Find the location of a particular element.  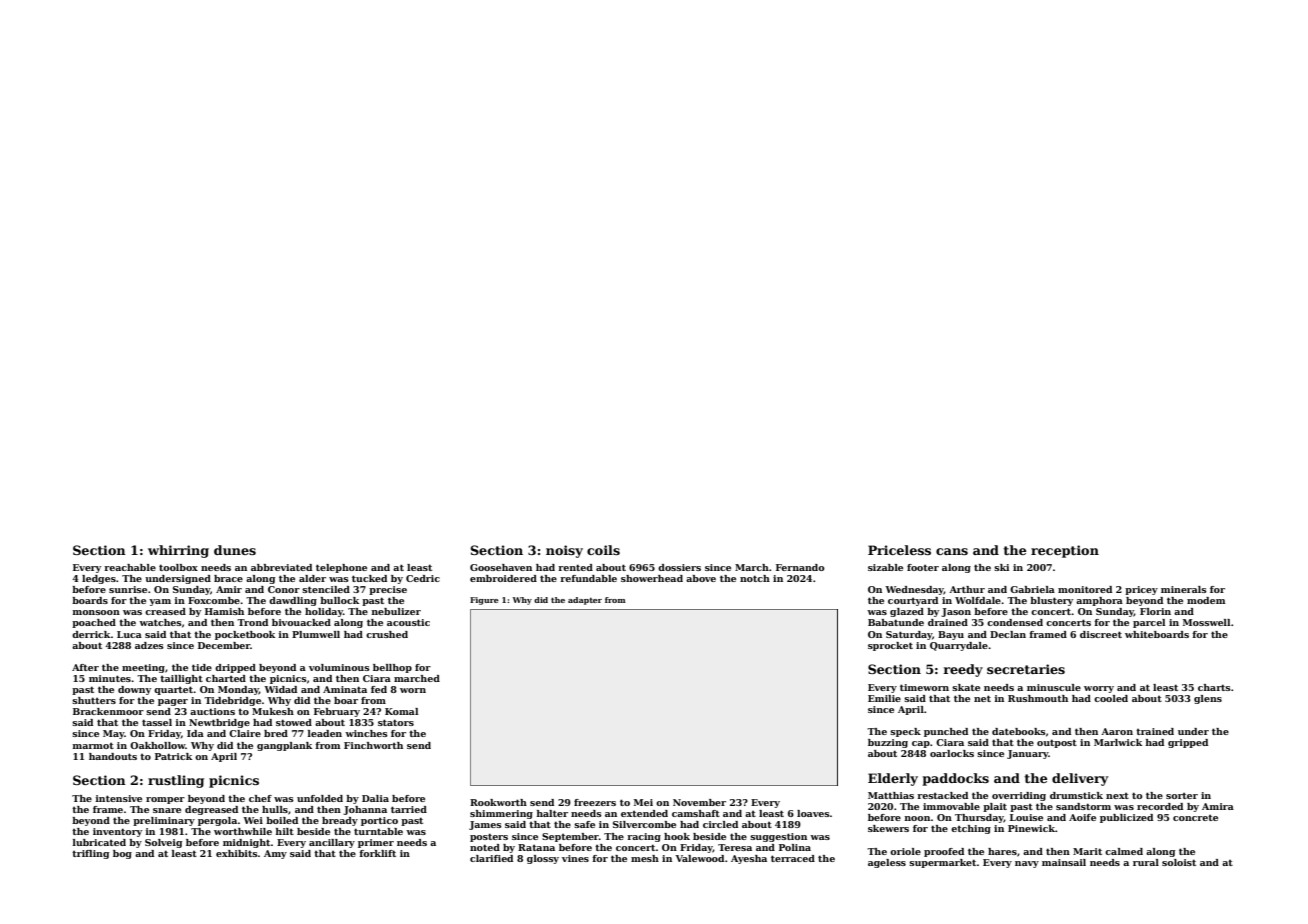

cooled is located at coordinates (1111, 698).
